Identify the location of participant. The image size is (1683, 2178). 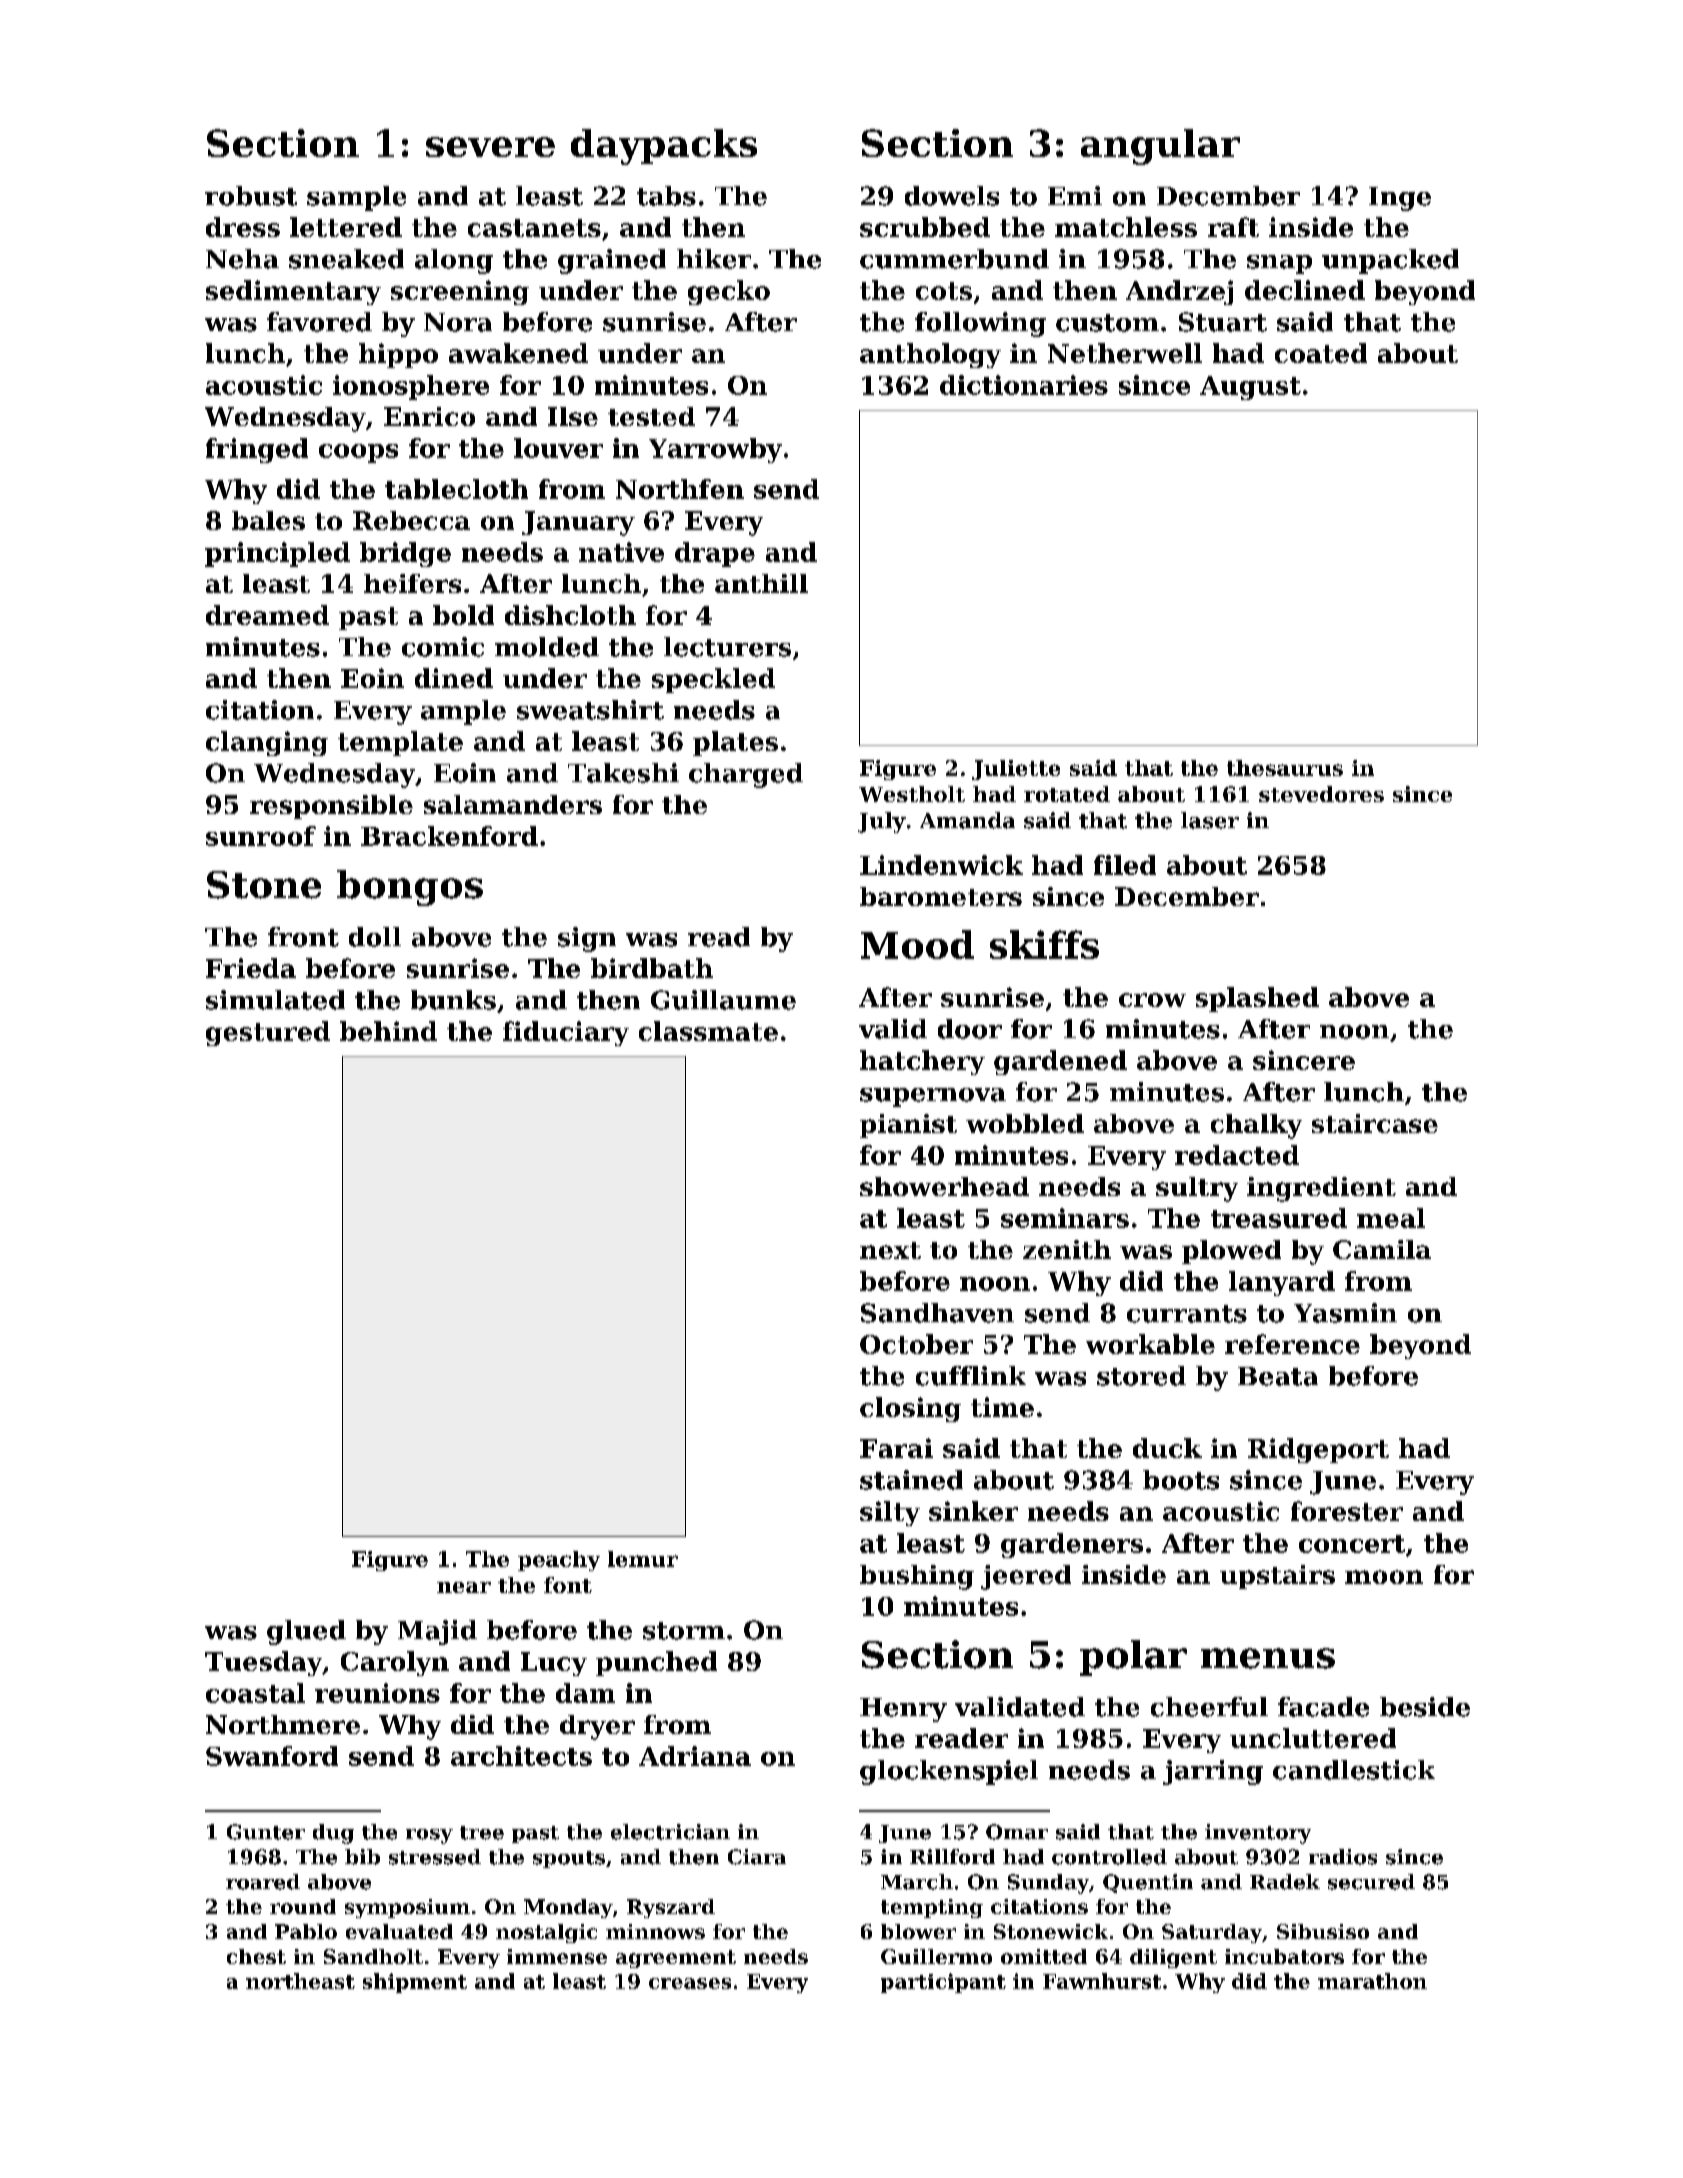
(943, 1983).
